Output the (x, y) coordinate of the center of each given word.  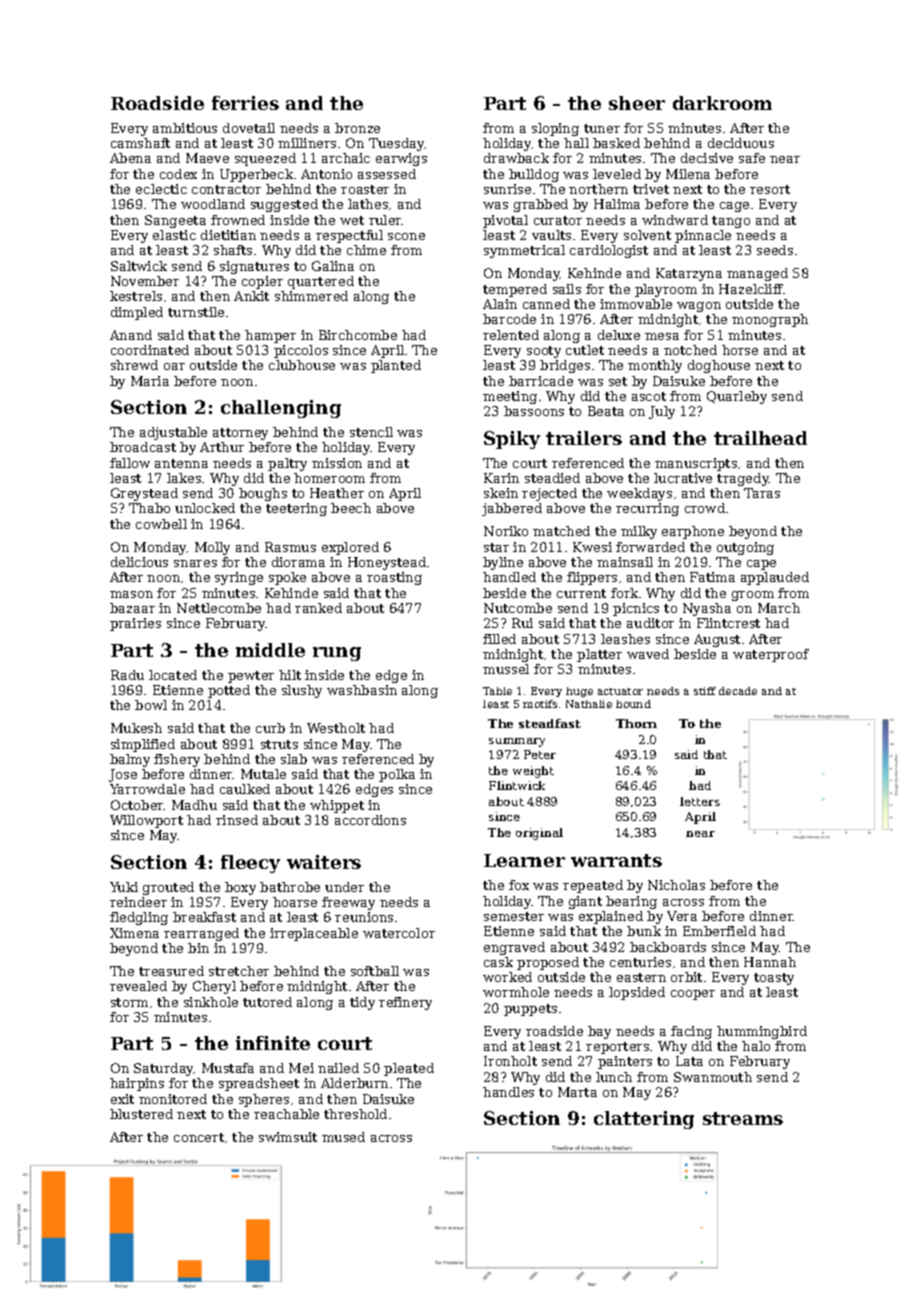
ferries (245, 103)
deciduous (741, 143)
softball (375, 971)
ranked (318, 608)
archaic (346, 158)
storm (129, 1002)
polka (397, 775)
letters (700, 801)
